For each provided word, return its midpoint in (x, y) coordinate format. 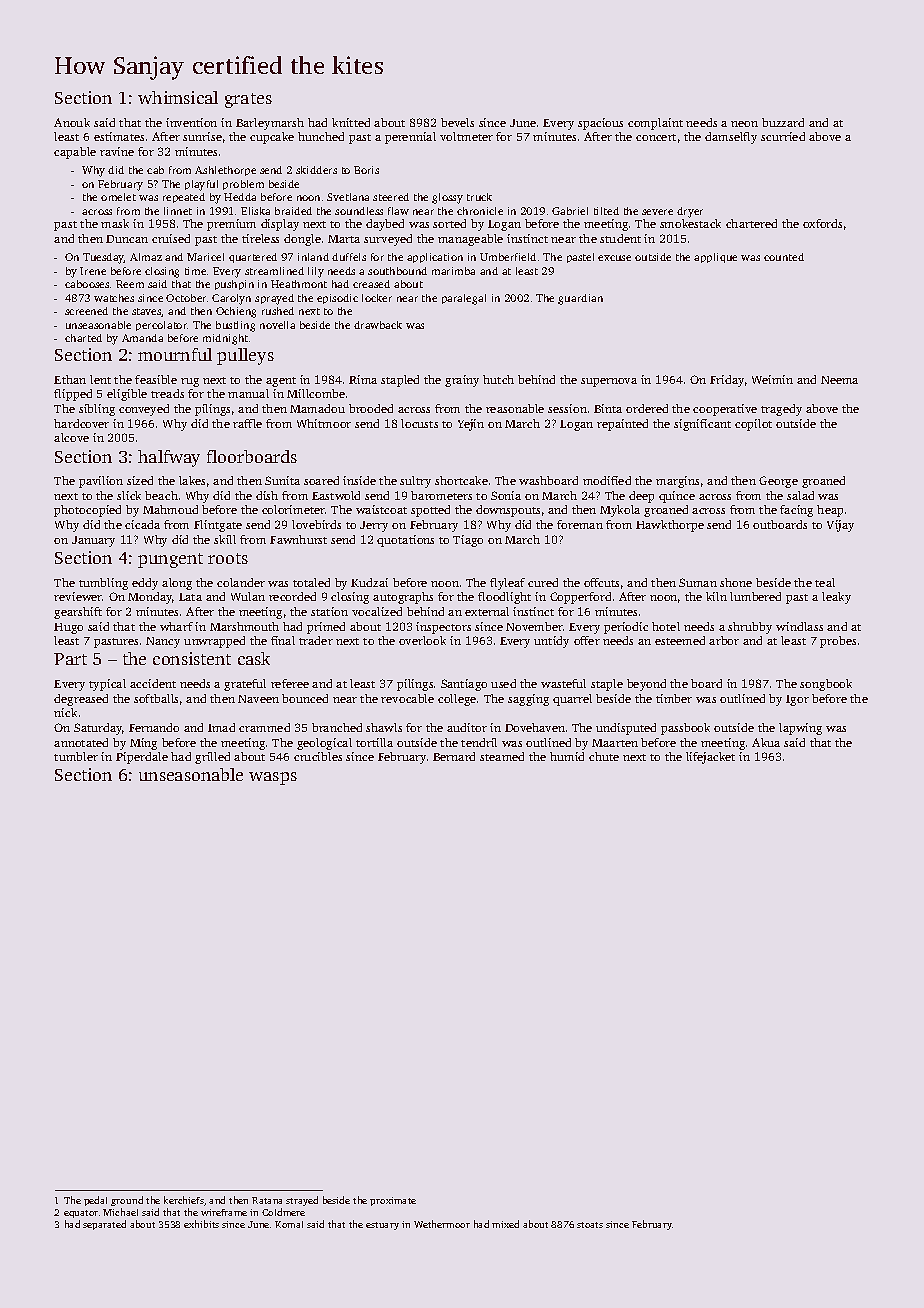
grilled (212, 758)
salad (800, 495)
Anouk (72, 122)
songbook (826, 685)
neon (744, 124)
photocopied (87, 511)
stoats (590, 1225)
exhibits (201, 1224)
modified (607, 480)
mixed (505, 1224)
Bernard (454, 756)
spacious (600, 124)
